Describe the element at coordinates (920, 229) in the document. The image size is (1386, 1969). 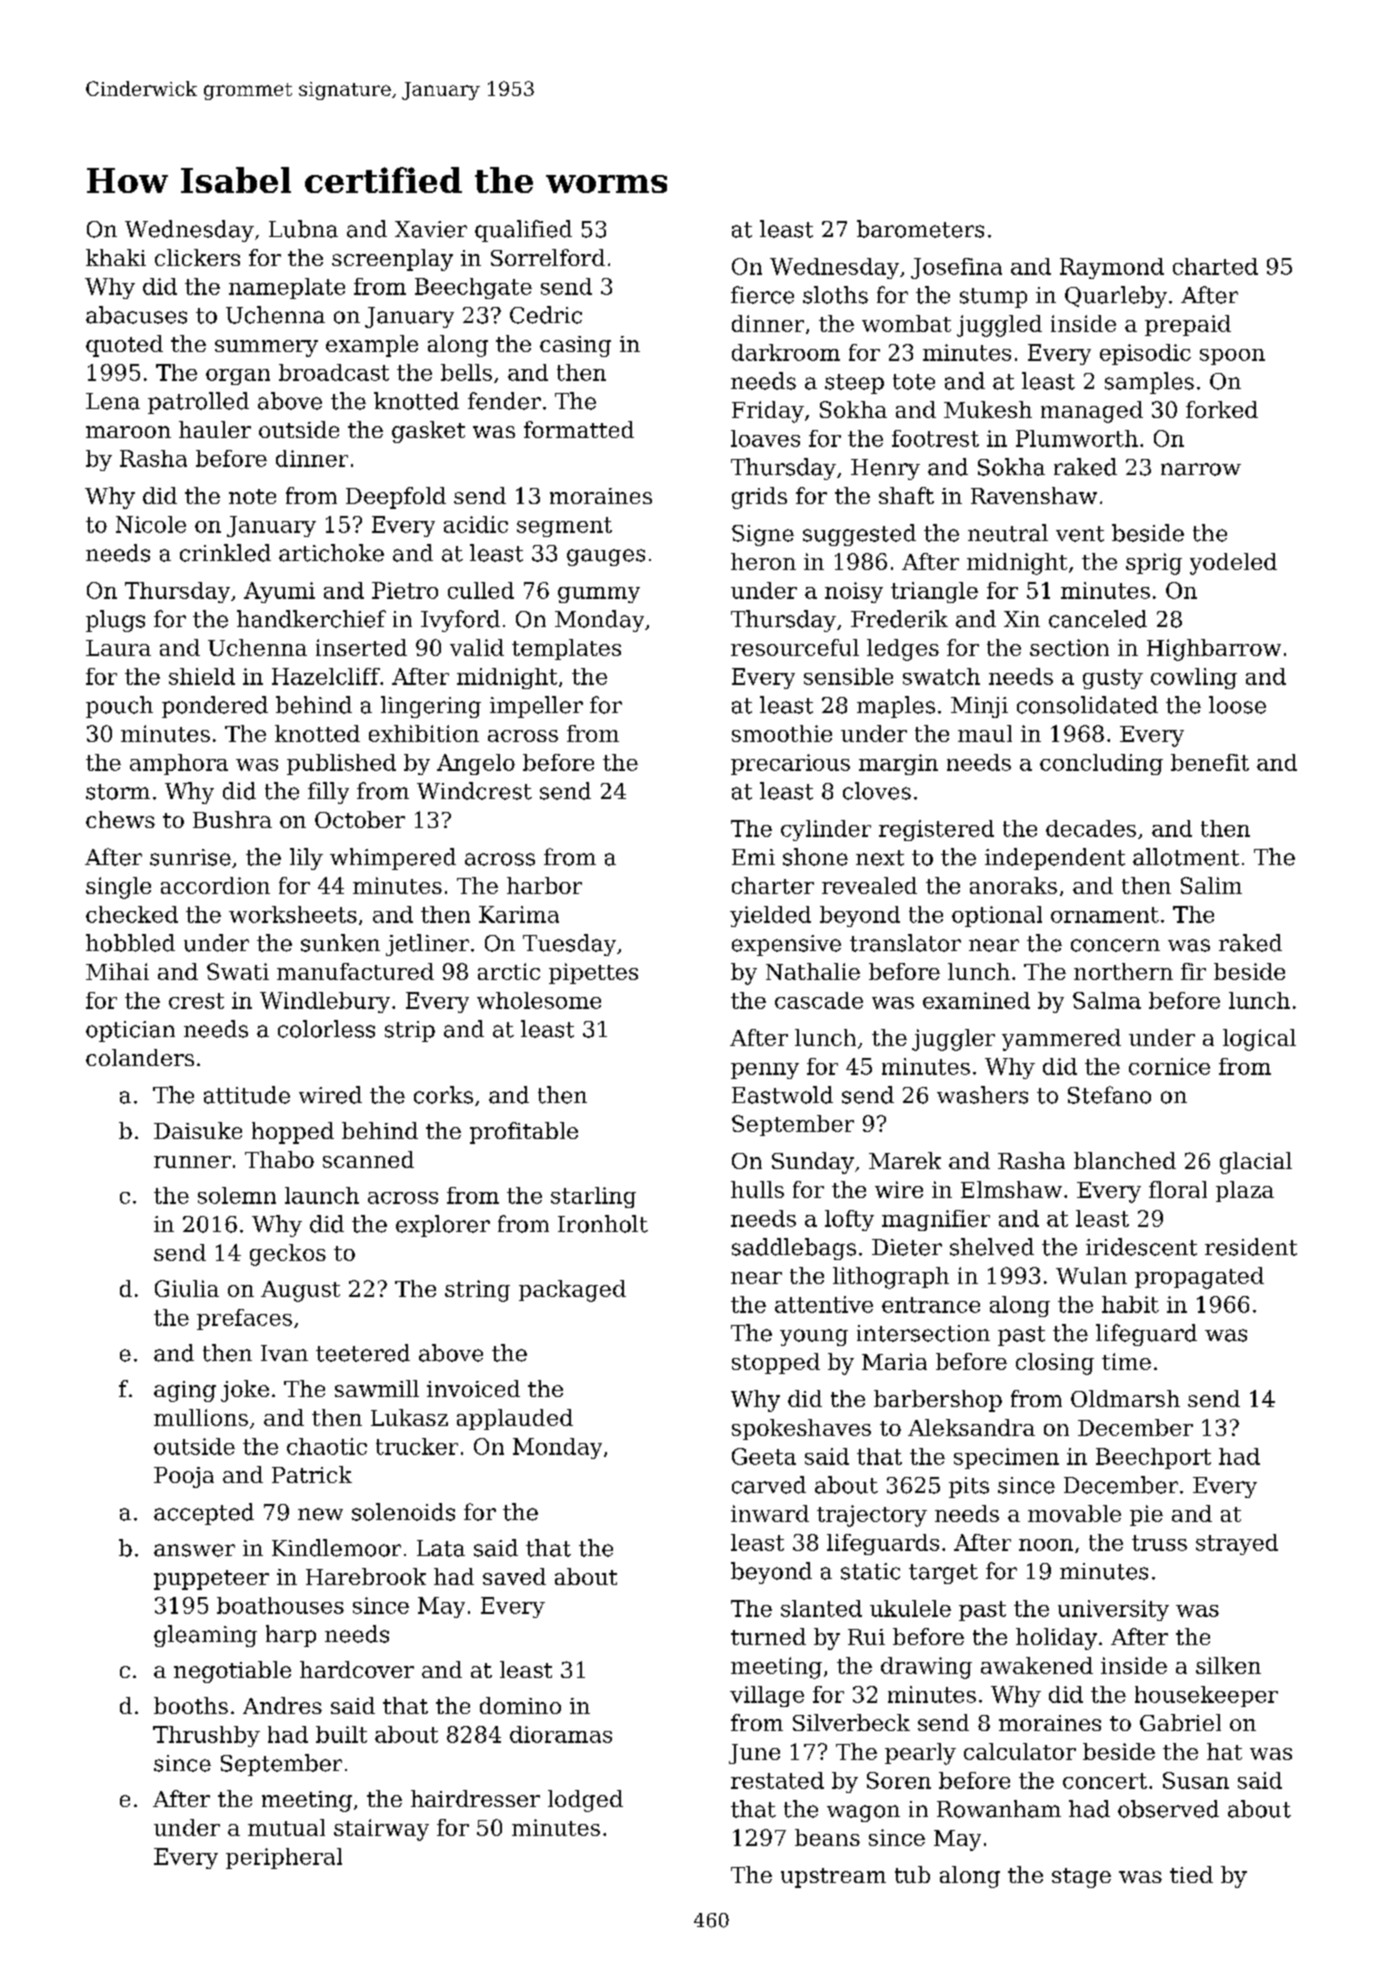
I see `barometers` at that location.
